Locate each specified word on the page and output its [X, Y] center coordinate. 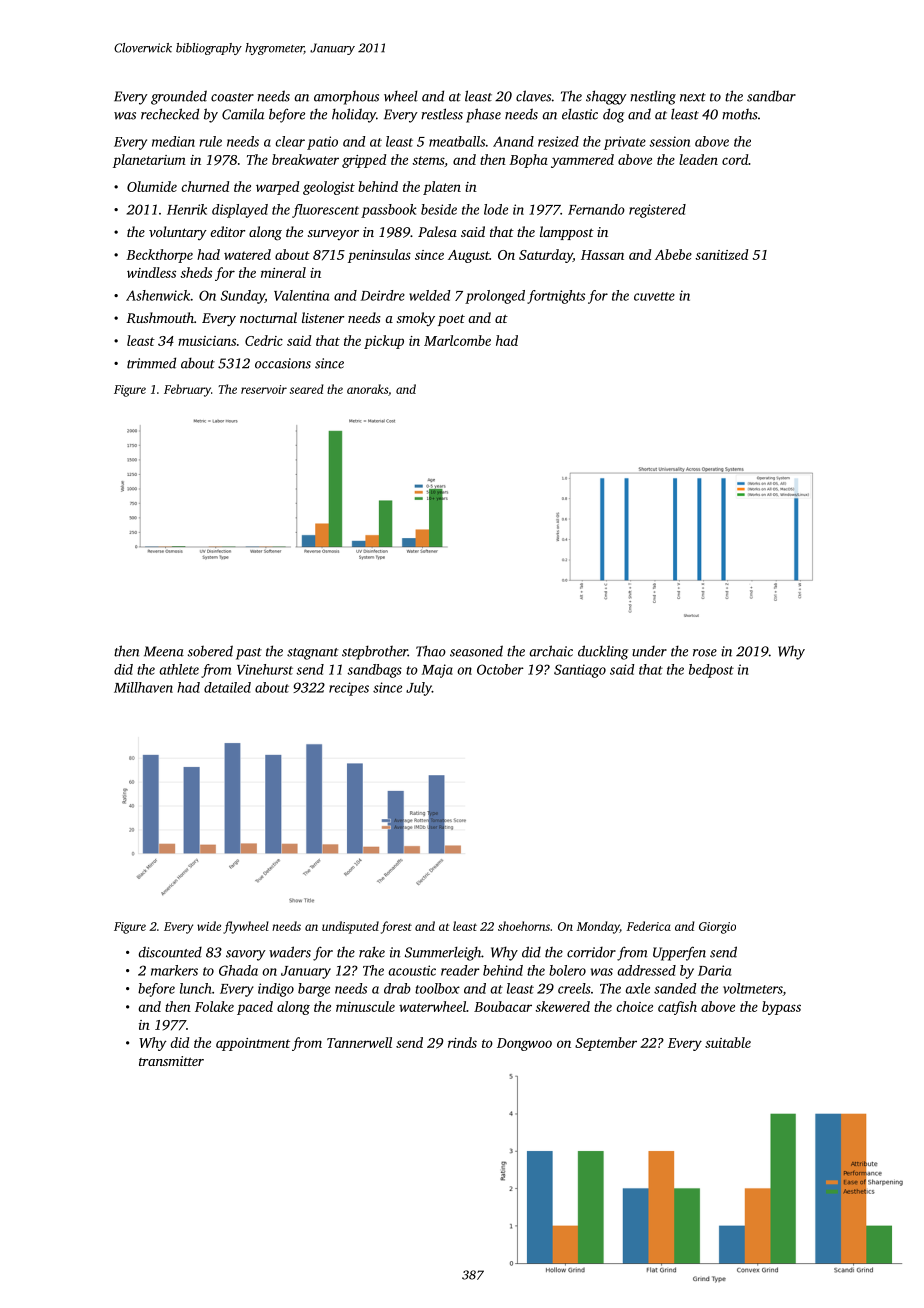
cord [735, 159]
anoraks [367, 389]
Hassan [602, 255]
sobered [210, 651]
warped [277, 188]
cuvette [654, 296]
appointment [253, 1044]
